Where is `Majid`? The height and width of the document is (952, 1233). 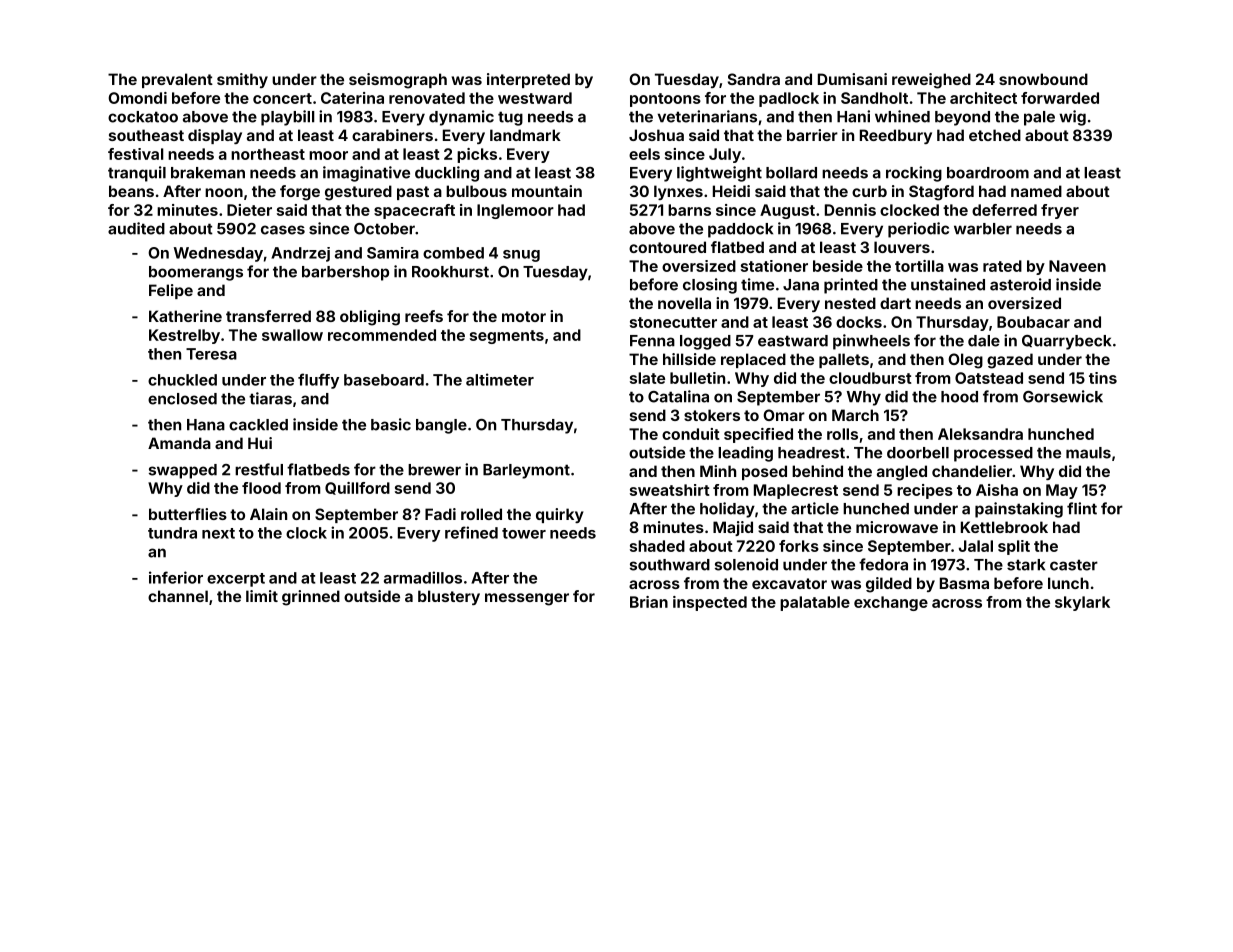
Majid is located at coordinates (733, 528).
